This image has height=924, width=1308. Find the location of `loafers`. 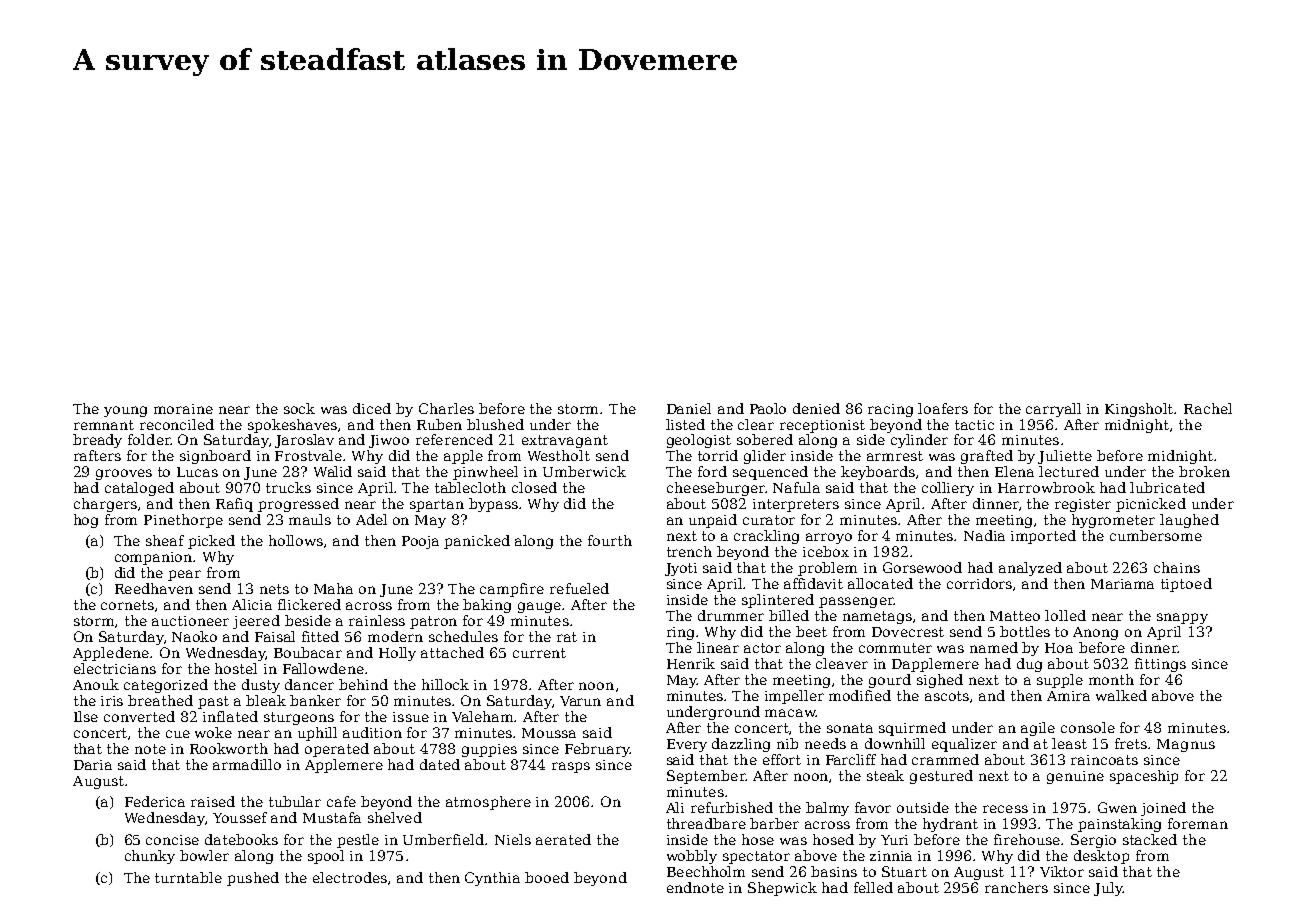

loafers is located at coordinates (943, 408).
